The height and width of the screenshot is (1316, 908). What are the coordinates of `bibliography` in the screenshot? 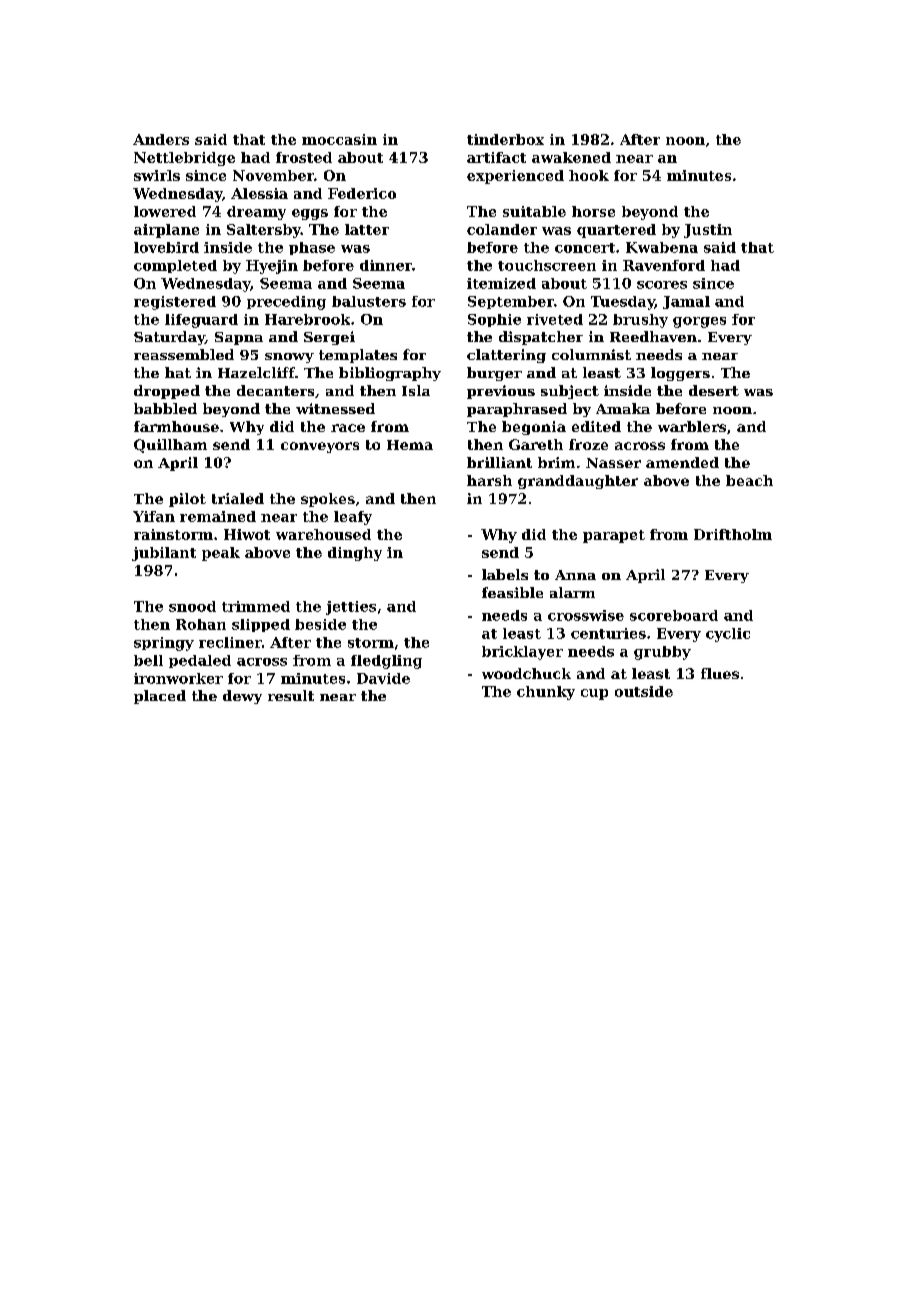 It's located at (390, 374).
